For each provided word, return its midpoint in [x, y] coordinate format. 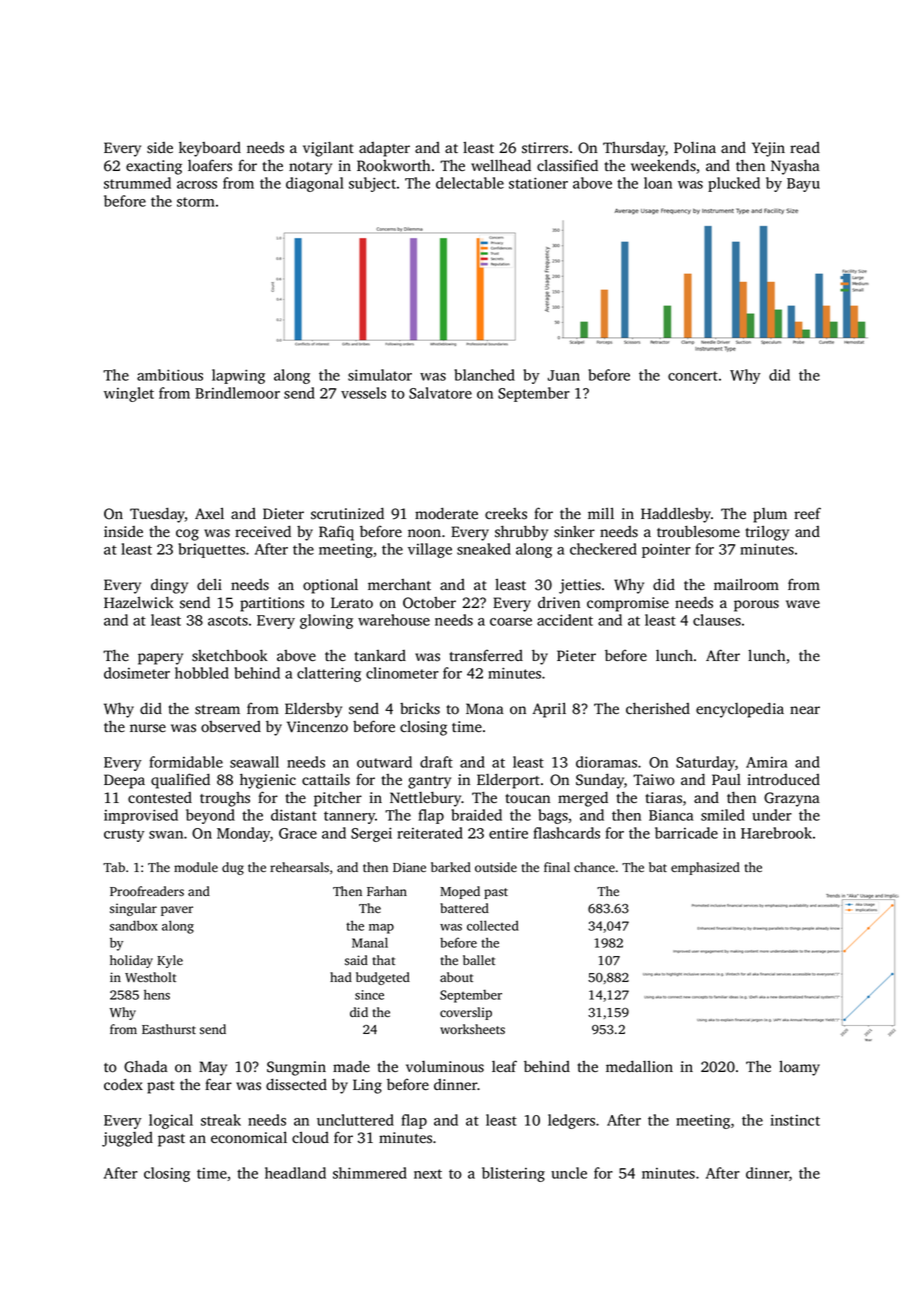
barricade [686, 833]
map [381, 929]
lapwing [238, 376]
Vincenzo [317, 727]
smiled [723, 815]
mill [601, 513]
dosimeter [137, 673]
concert [693, 376]
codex [123, 1085]
